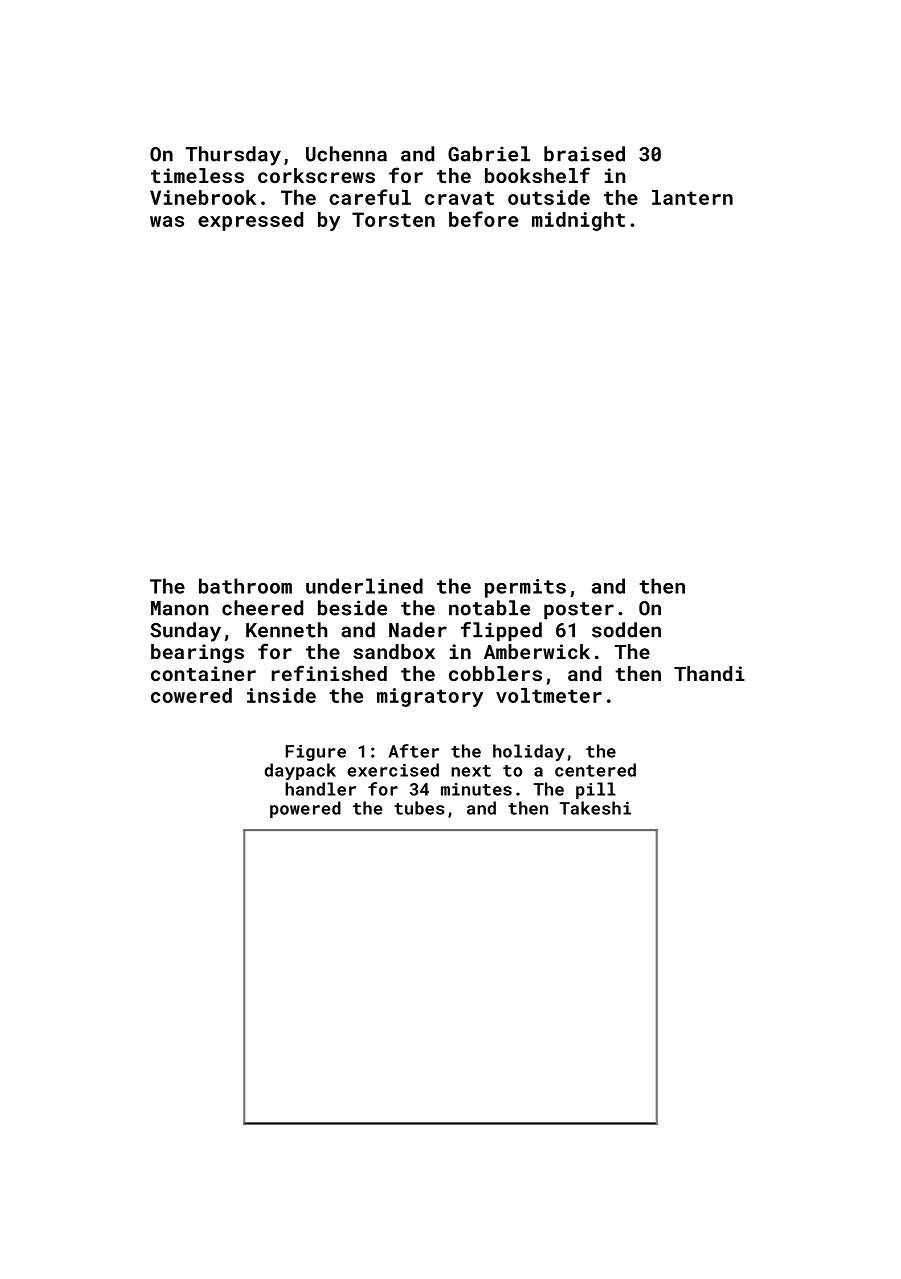 Image resolution: width=901 pixels, height=1279 pixels. What do you see at coordinates (549, 695) in the document?
I see `voltmeter` at bounding box center [549, 695].
